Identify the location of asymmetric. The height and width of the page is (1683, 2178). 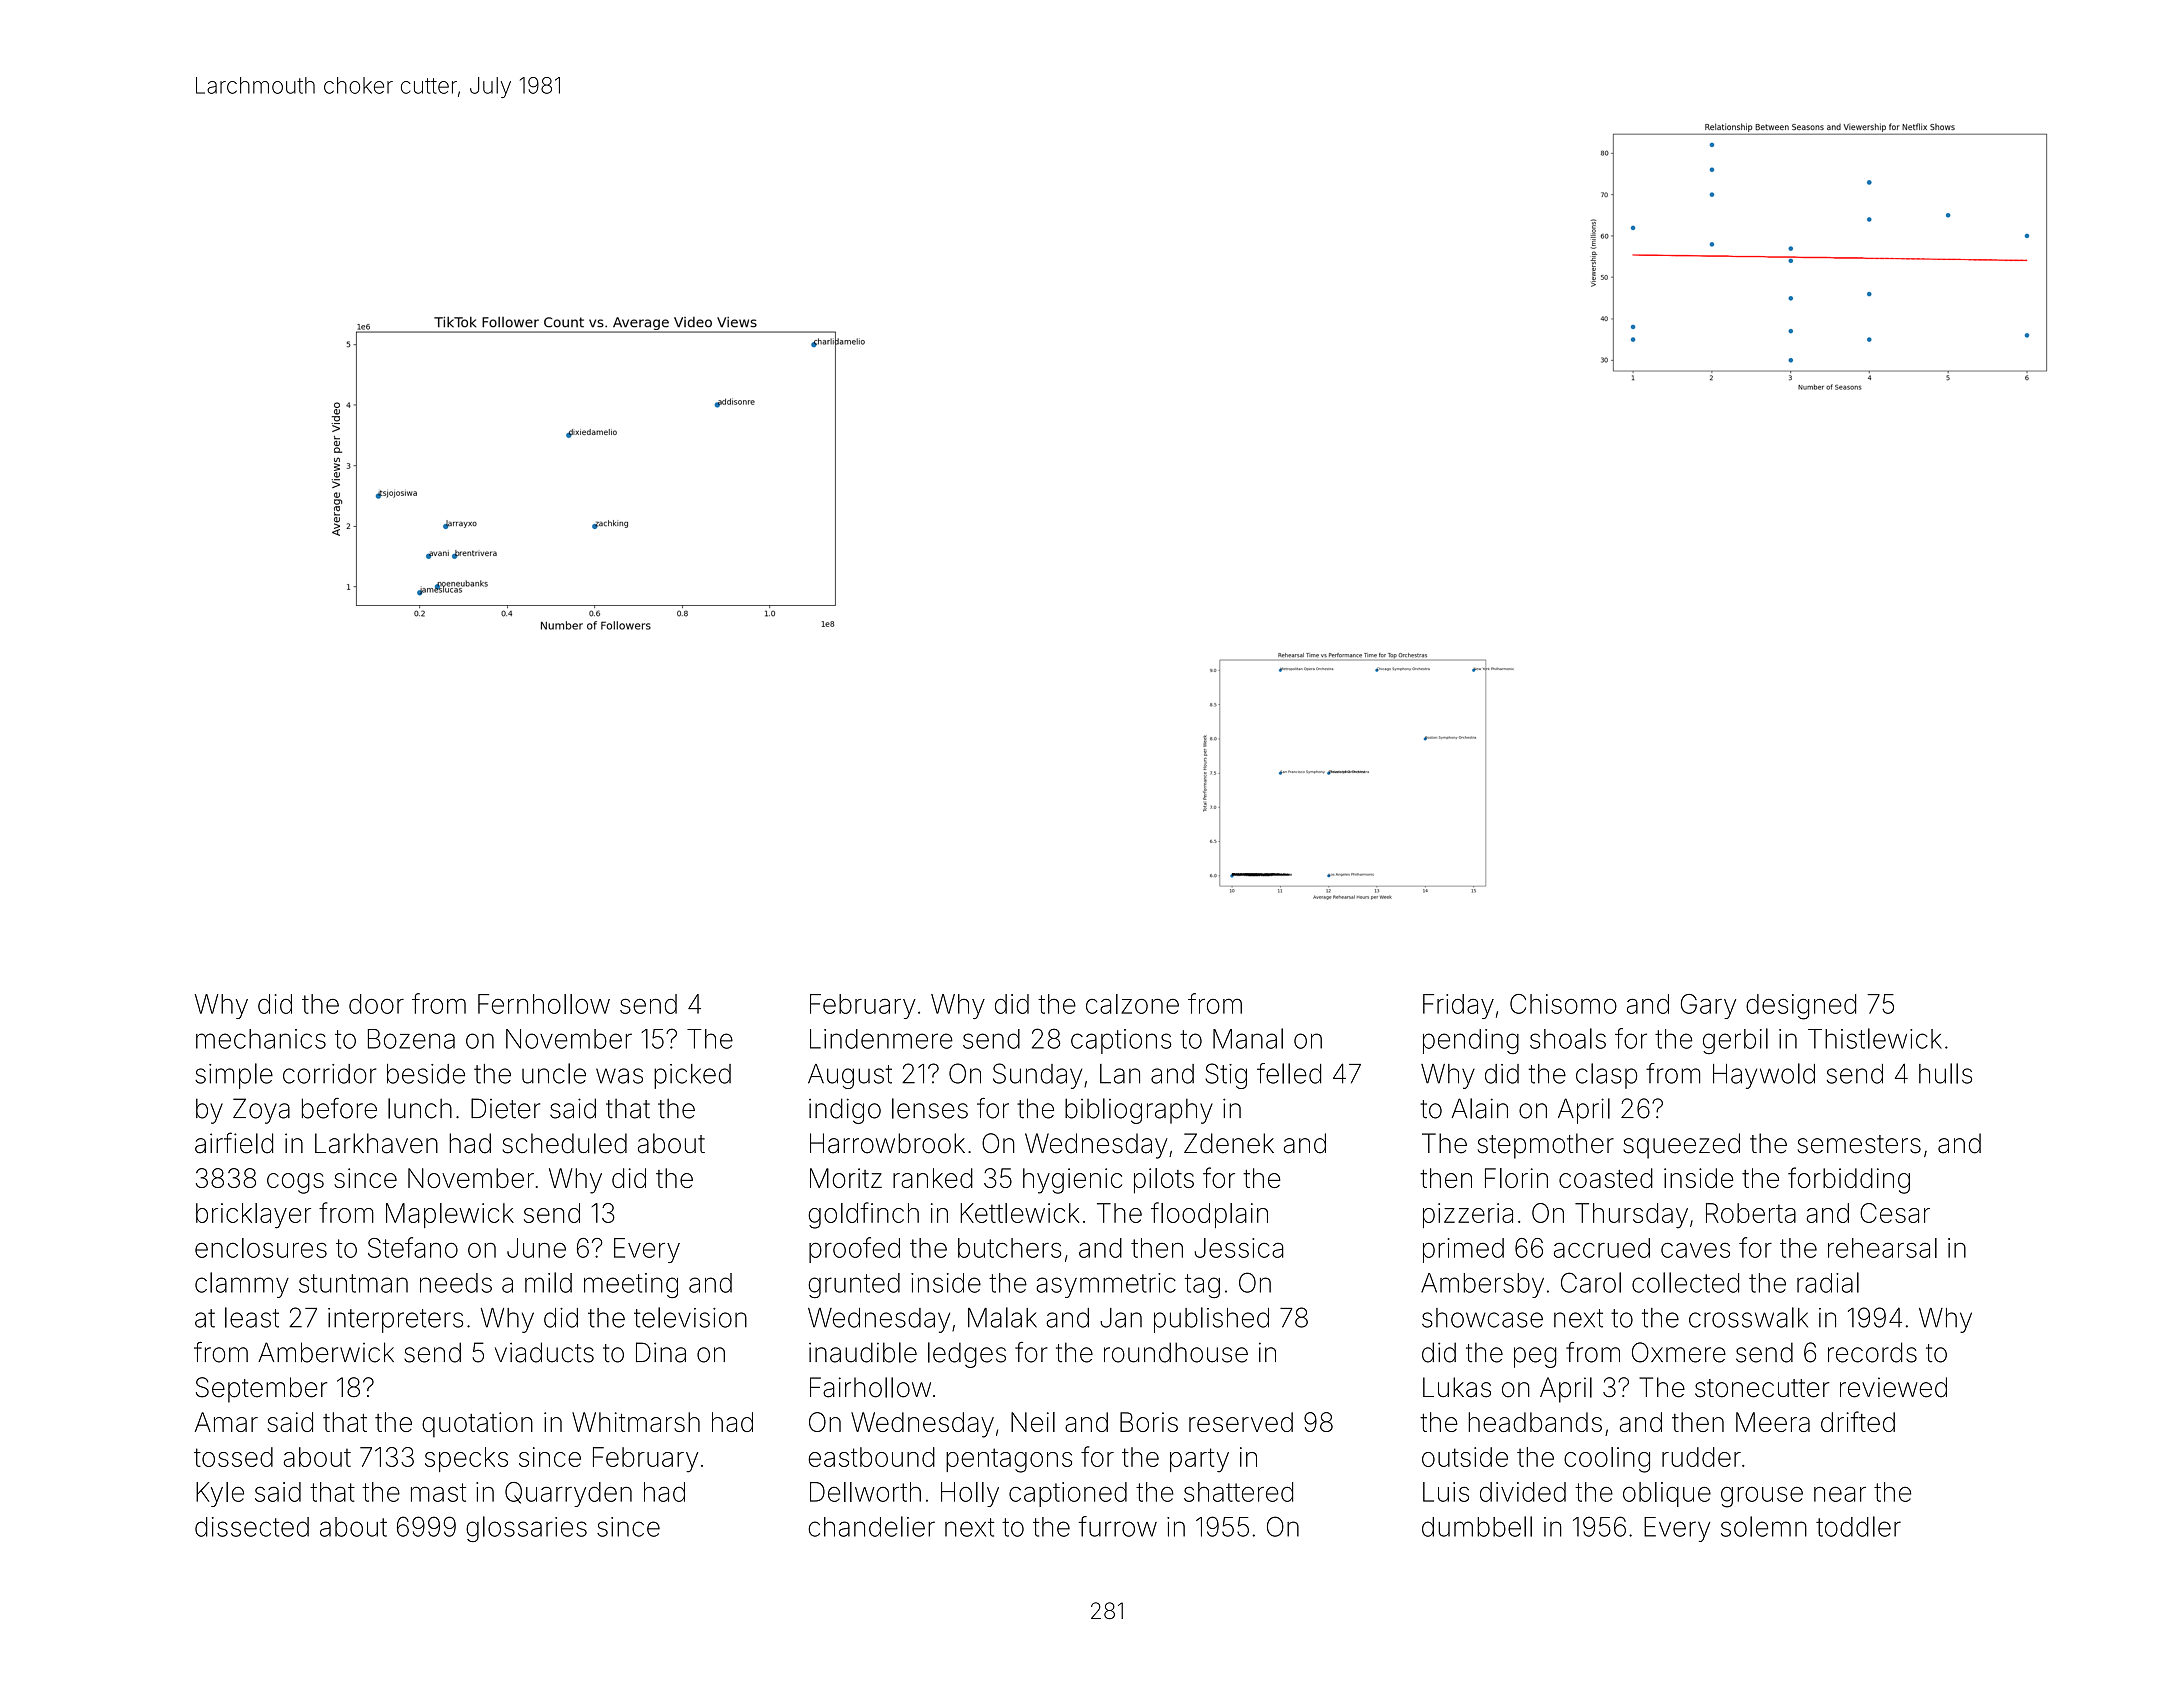
(1106, 1285).
